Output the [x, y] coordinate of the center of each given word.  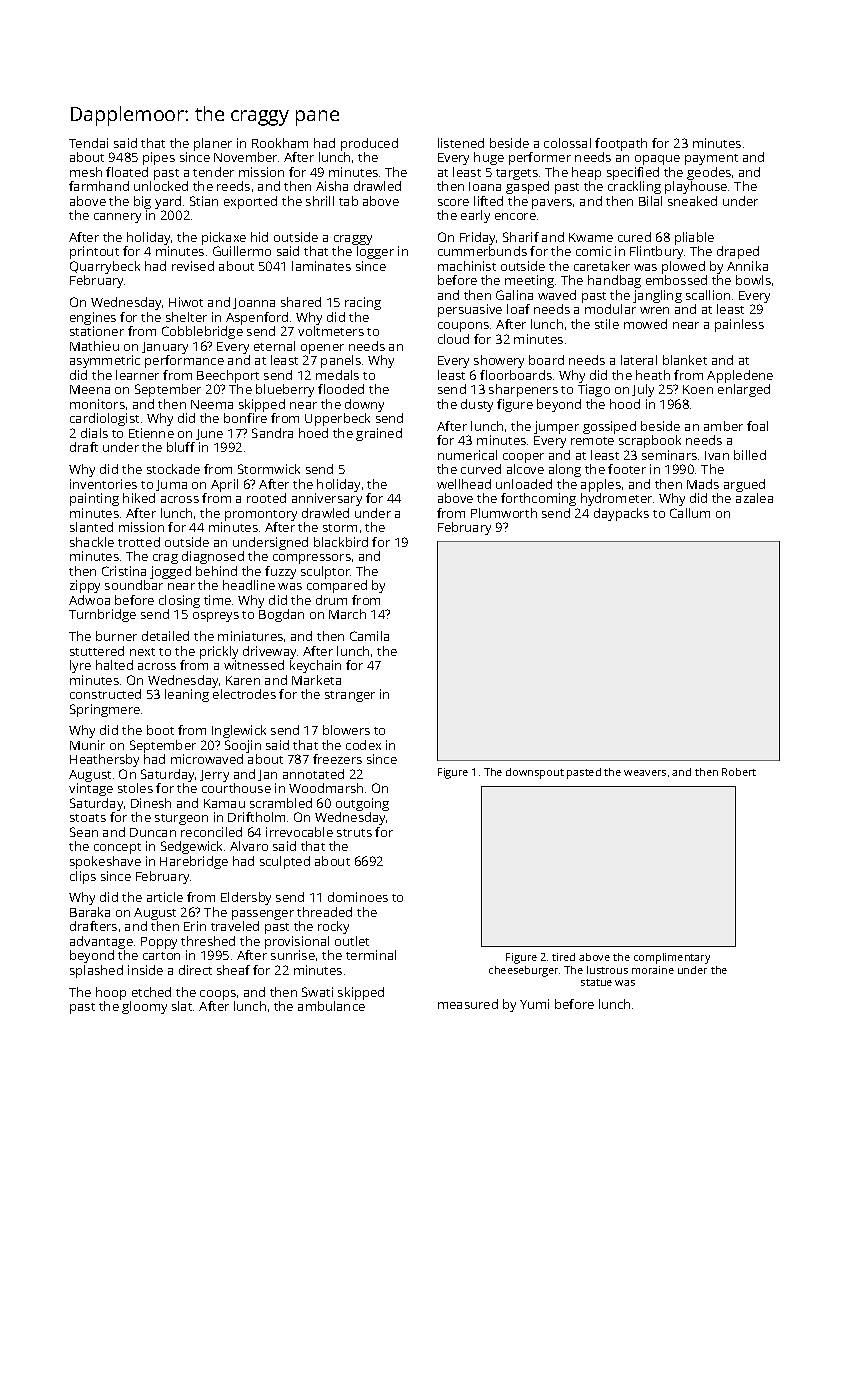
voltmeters [331, 331]
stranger [350, 696]
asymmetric [105, 361]
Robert [739, 772]
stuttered [97, 651]
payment [711, 159]
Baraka [90, 912]
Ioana [485, 186]
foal [757, 426]
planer [213, 144]
